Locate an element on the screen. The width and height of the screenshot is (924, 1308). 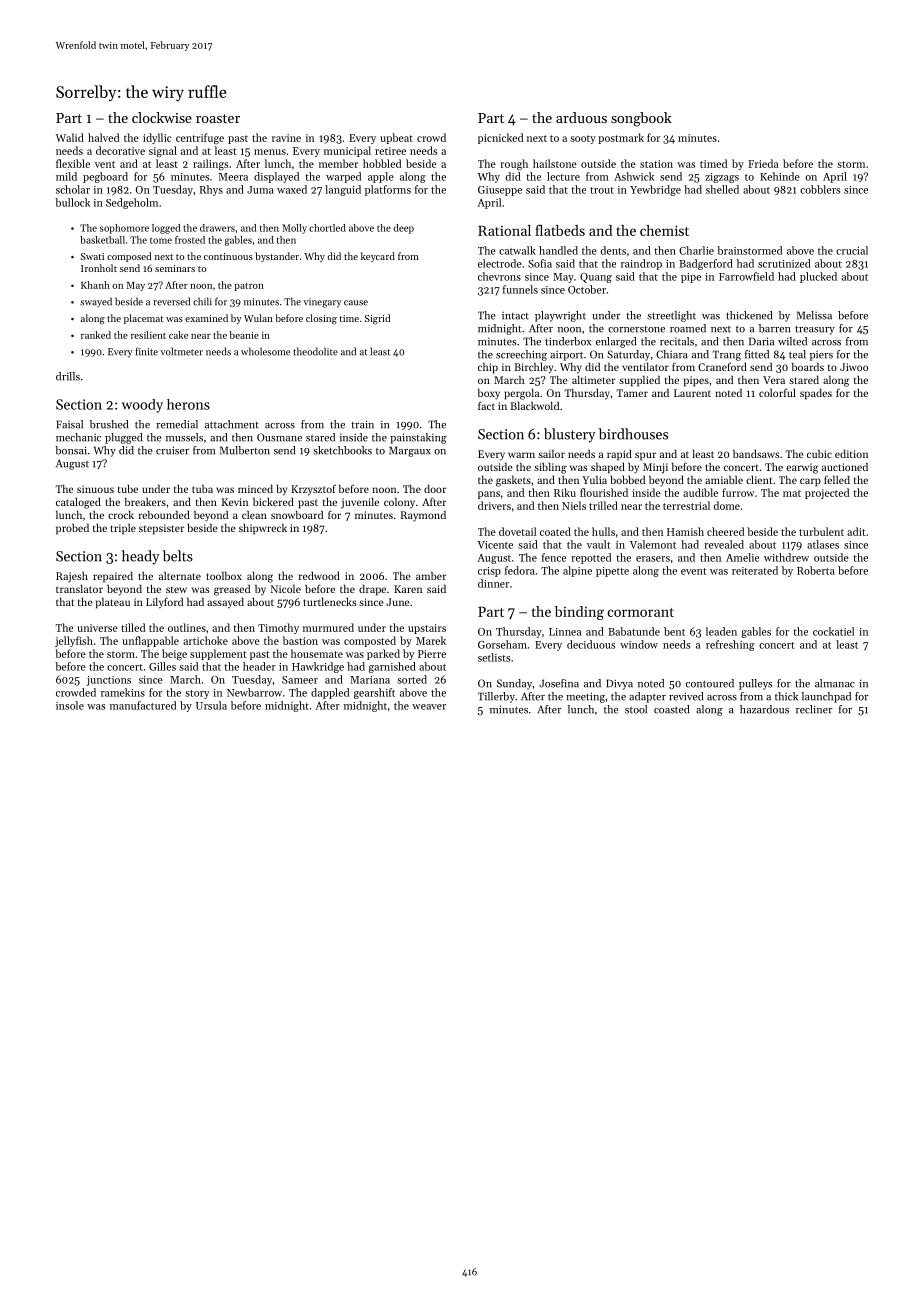
roaster is located at coordinates (218, 118).
